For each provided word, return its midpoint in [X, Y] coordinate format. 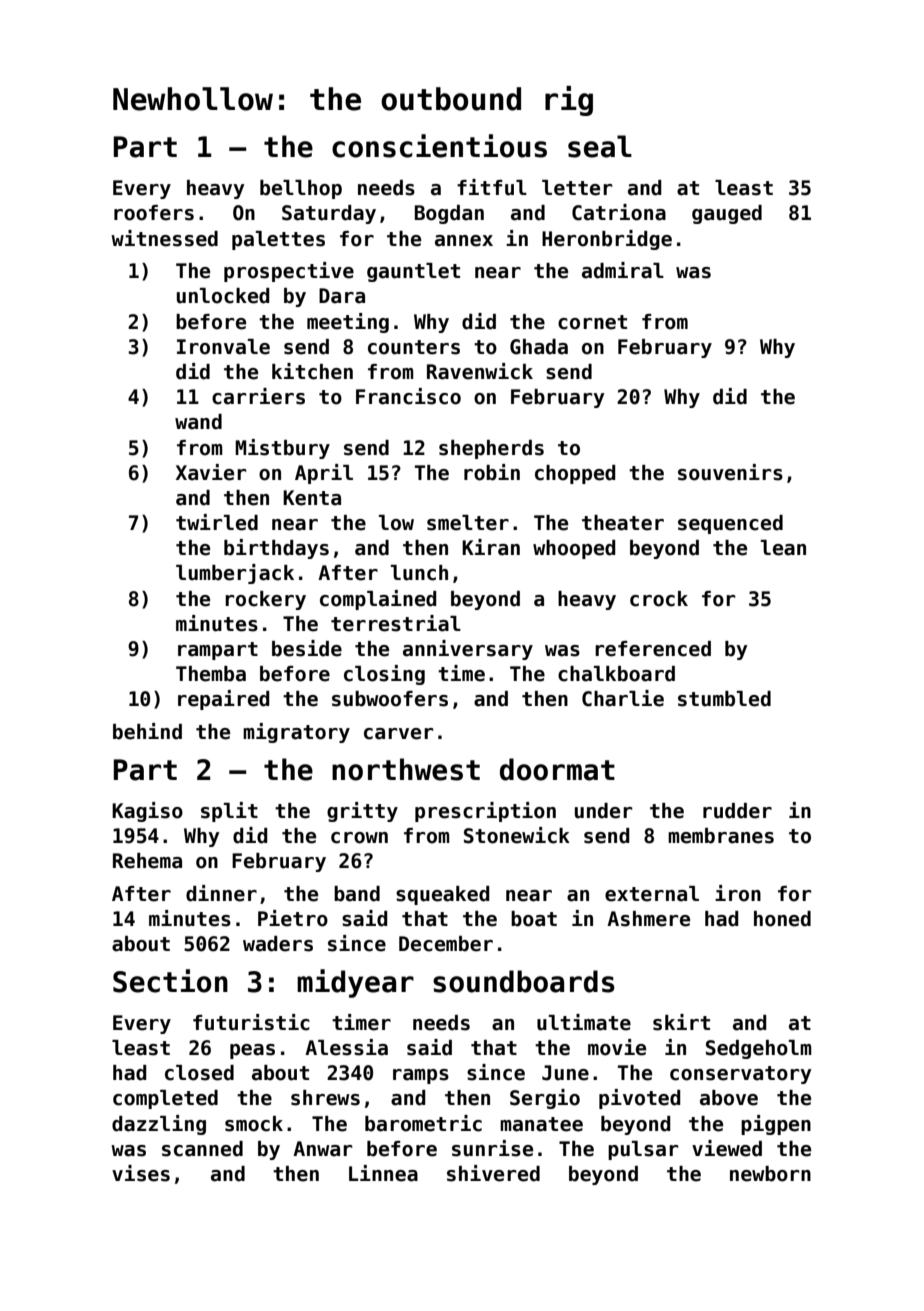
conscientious [439, 146]
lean [783, 548]
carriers [258, 396]
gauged [727, 214]
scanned [202, 1149]
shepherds [491, 449]
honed [782, 919]
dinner [221, 893]
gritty [362, 812]
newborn [770, 1174]
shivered [493, 1173]
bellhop [301, 189]
